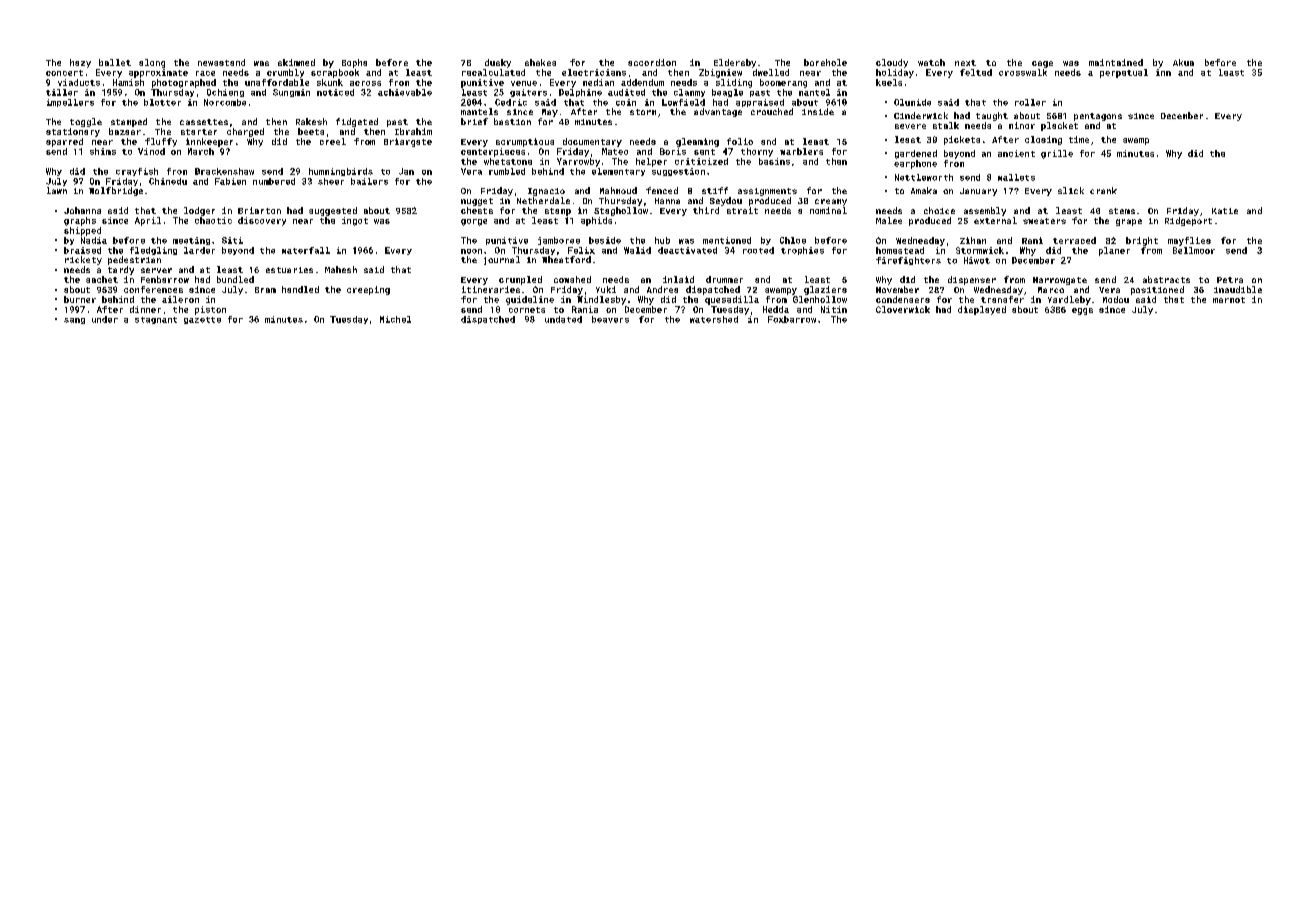  Describe the element at coordinates (662, 240) in the screenshot. I see `hub` at that location.
